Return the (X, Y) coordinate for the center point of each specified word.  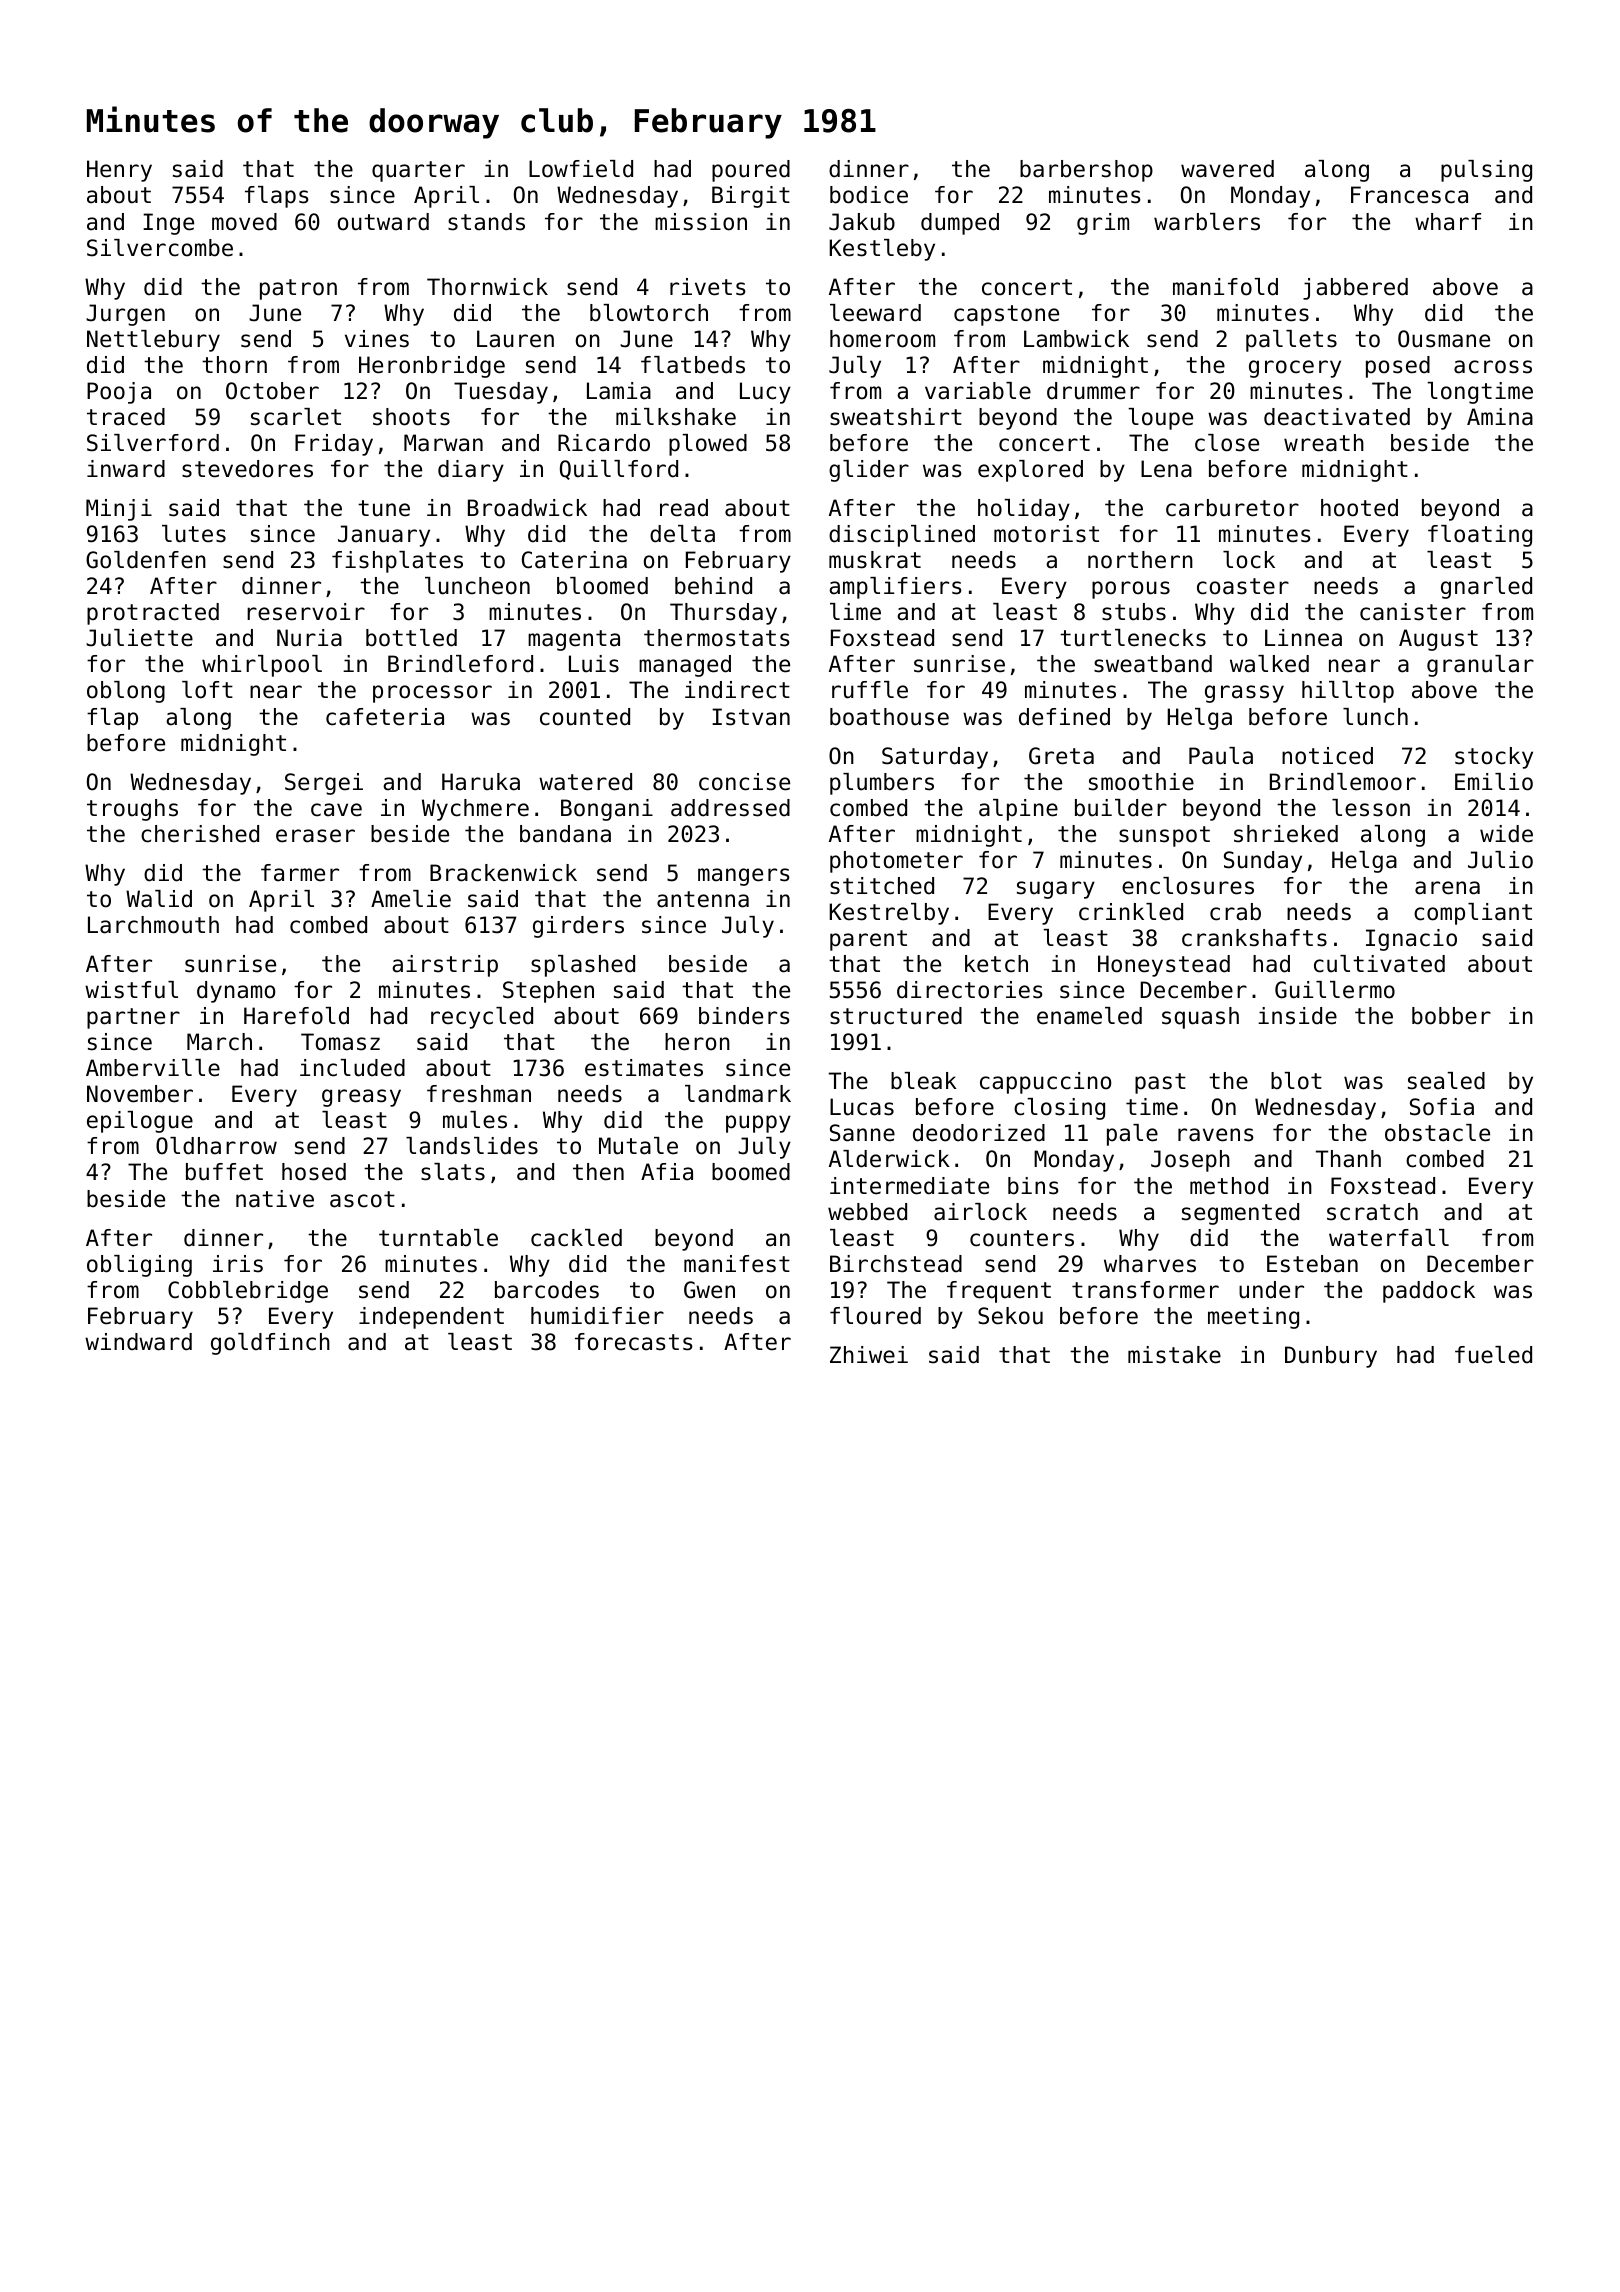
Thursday (723, 614)
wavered (1227, 169)
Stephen (548, 992)
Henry (119, 171)
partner (133, 1018)
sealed (1446, 1081)
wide (1506, 834)
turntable (438, 1238)
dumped (960, 224)
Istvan (751, 717)
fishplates (397, 562)
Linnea (1303, 638)
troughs (132, 810)
